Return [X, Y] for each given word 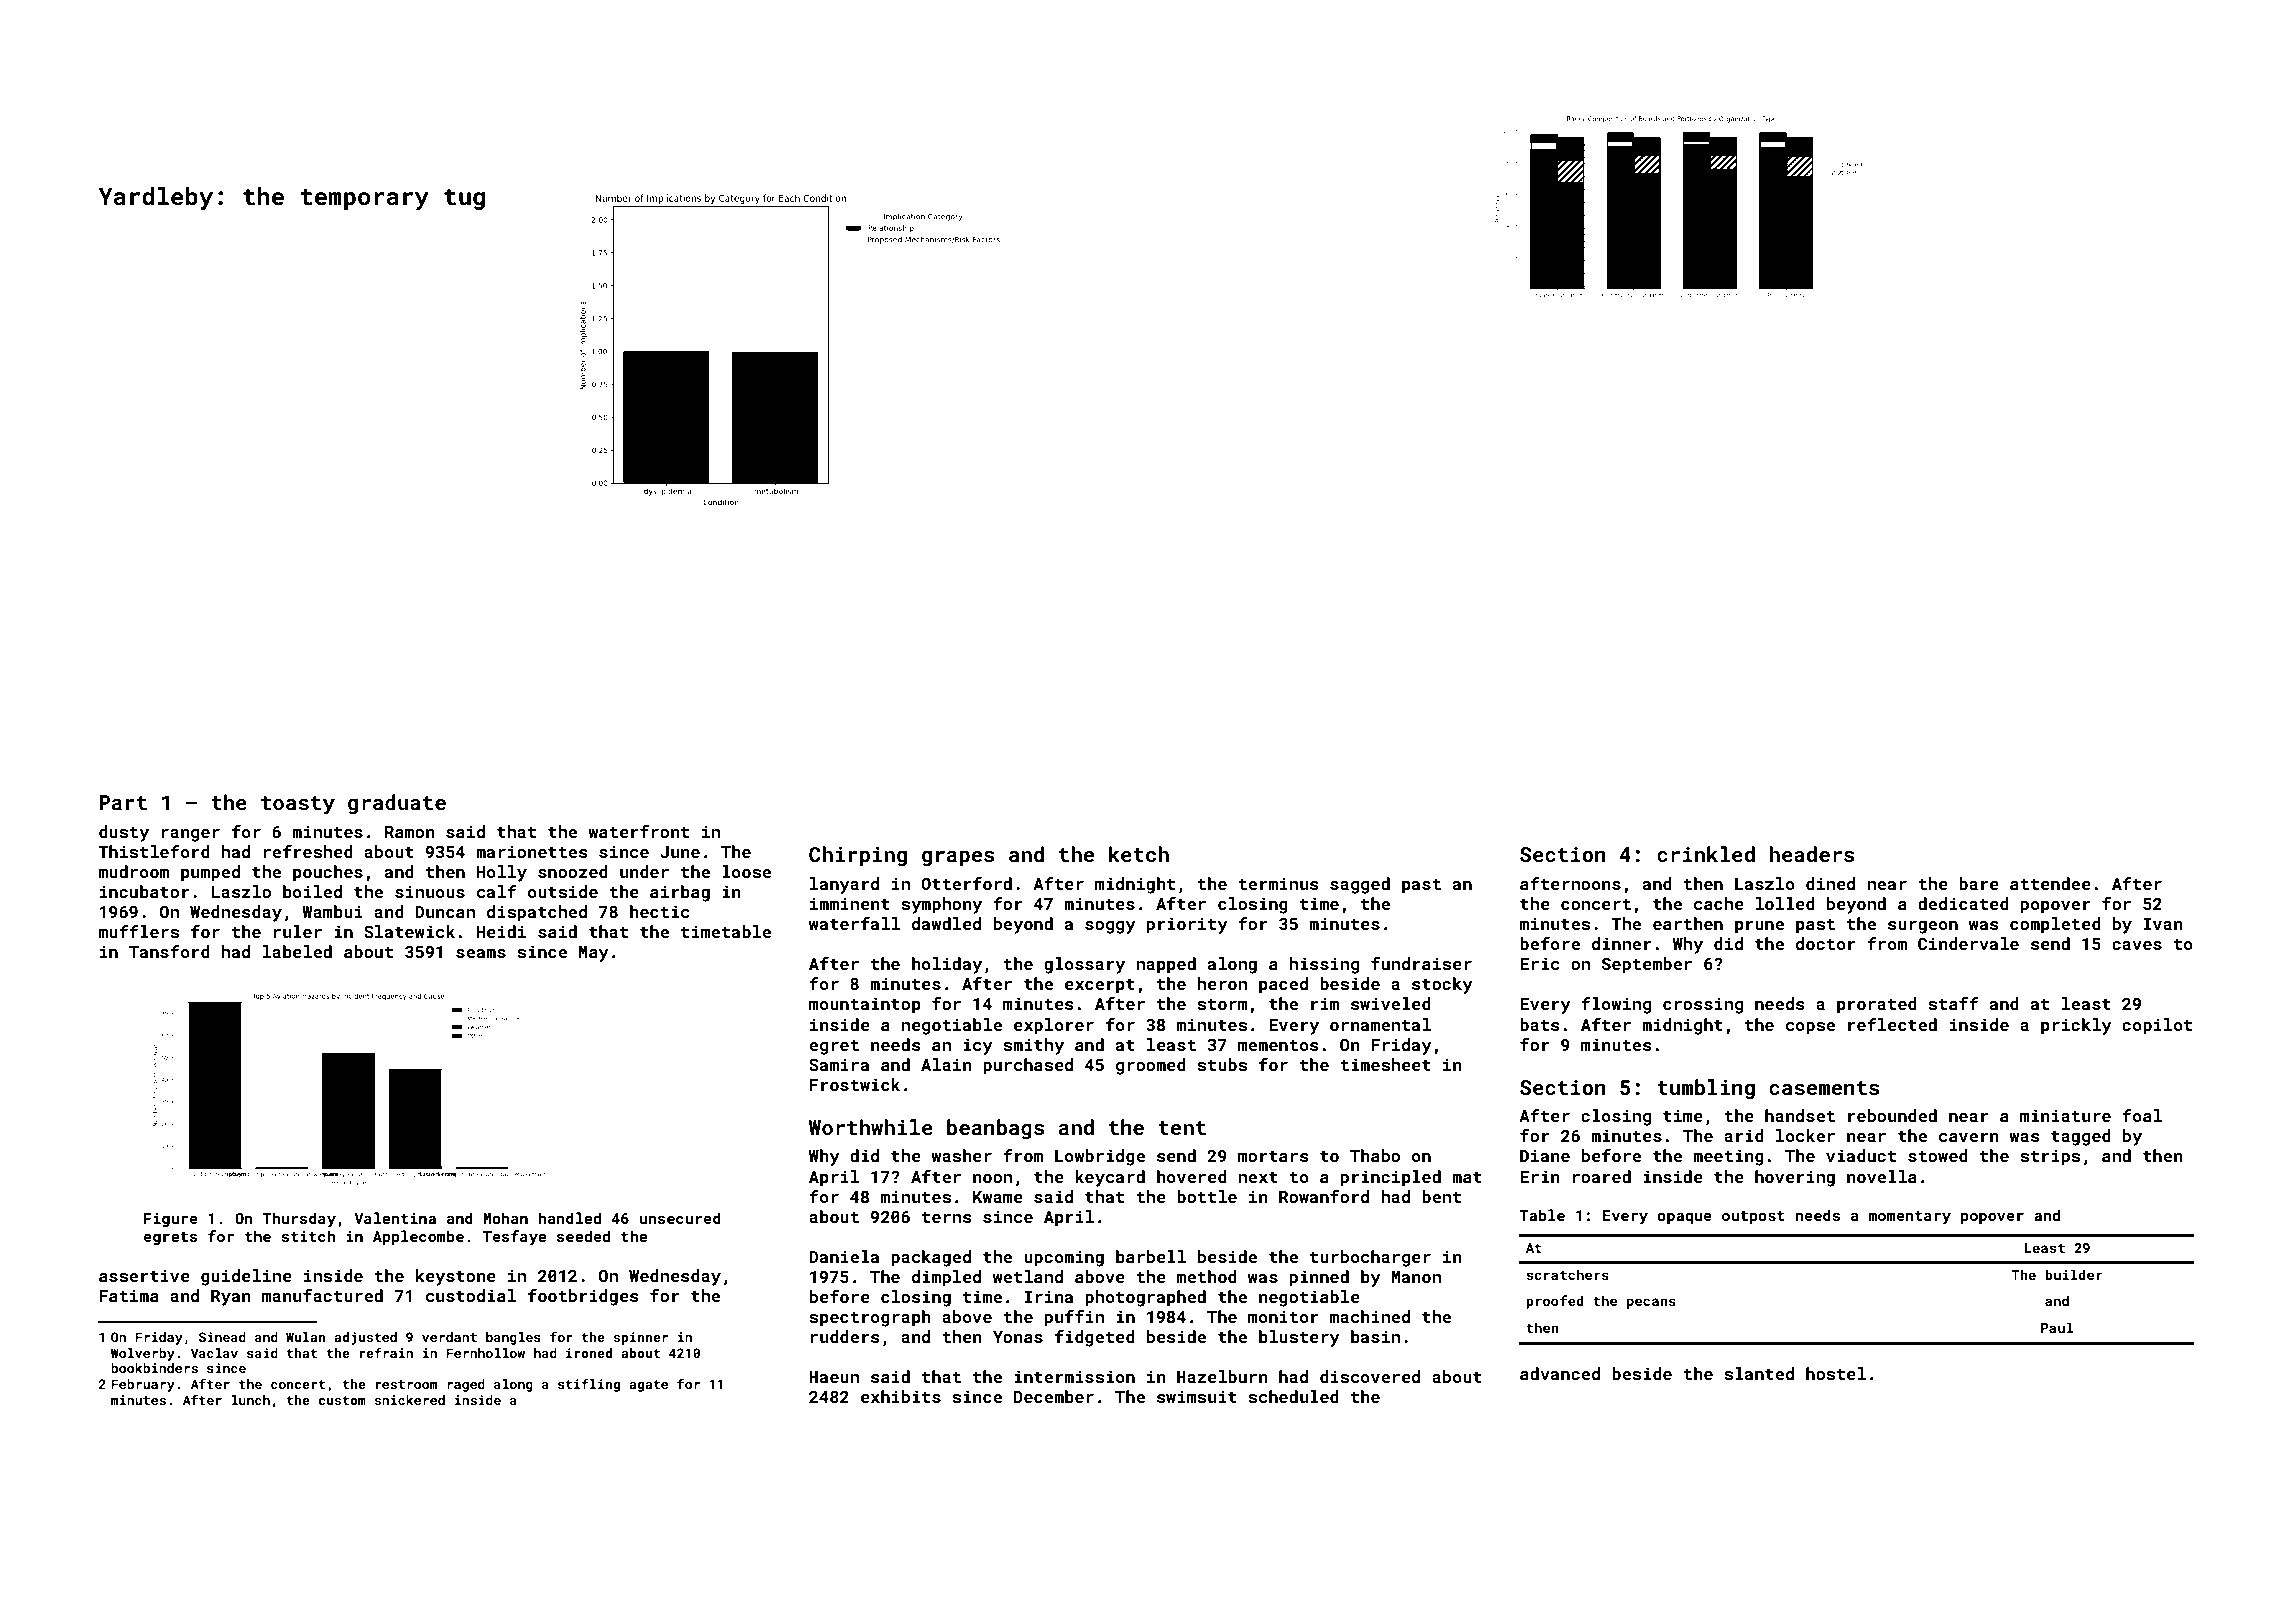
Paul [2057, 1327]
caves [2137, 945]
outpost [1753, 1217]
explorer [1054, 1026]
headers [1812, 854]
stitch [308, 1236]
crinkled [1706, 854]
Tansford [169, 951]
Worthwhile [871, 1127]
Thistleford [154, 851]
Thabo [1375, 1155]
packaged [931, 1258]
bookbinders [154, 1368]
